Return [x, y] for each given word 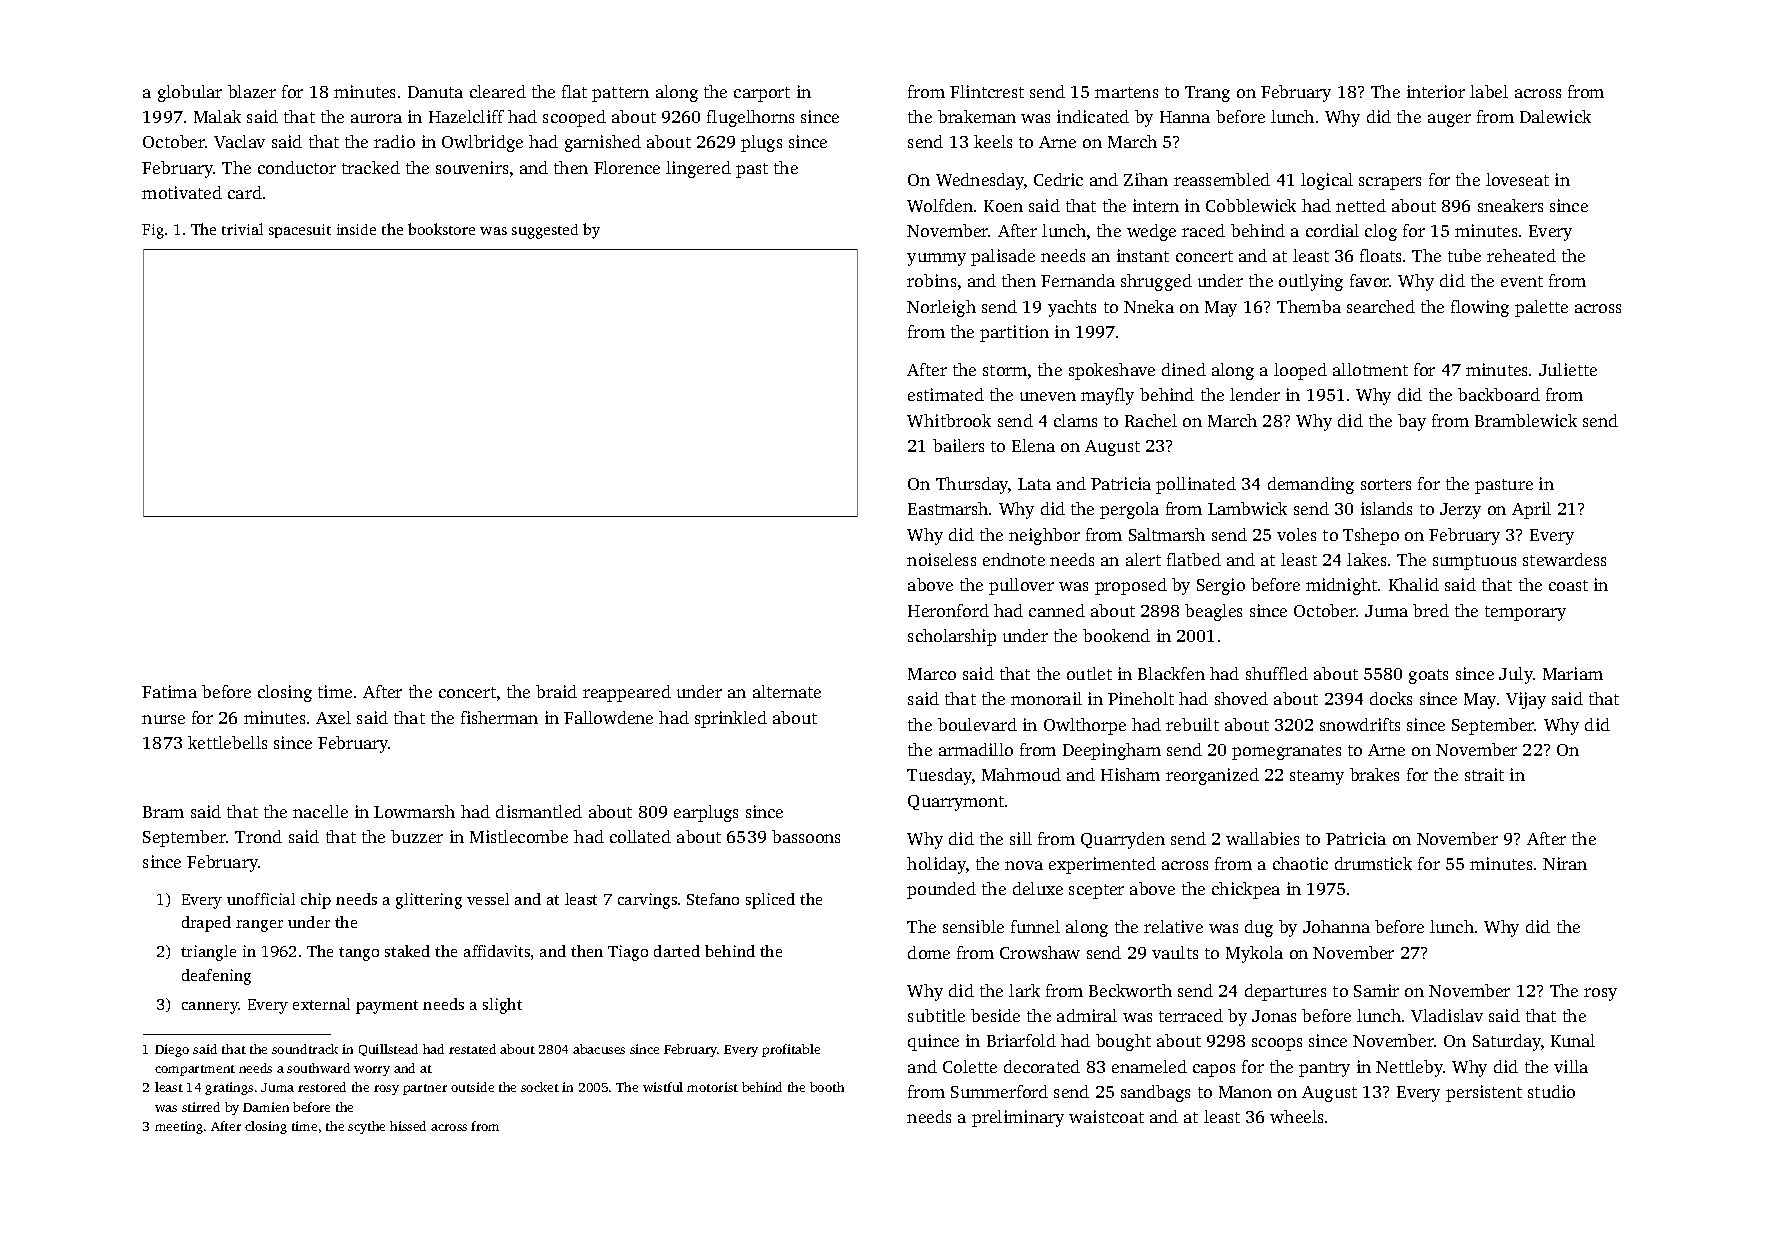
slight [502, 1006]
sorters [1386, 484]
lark [1024, 990]
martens [1126, 92]
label [1489, 91]
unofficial [261, 899]
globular [190, 93]
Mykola [1254, 954]
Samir [1376, 990]
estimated [946, 394]
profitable [791, 1050]
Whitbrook [949, 420]
